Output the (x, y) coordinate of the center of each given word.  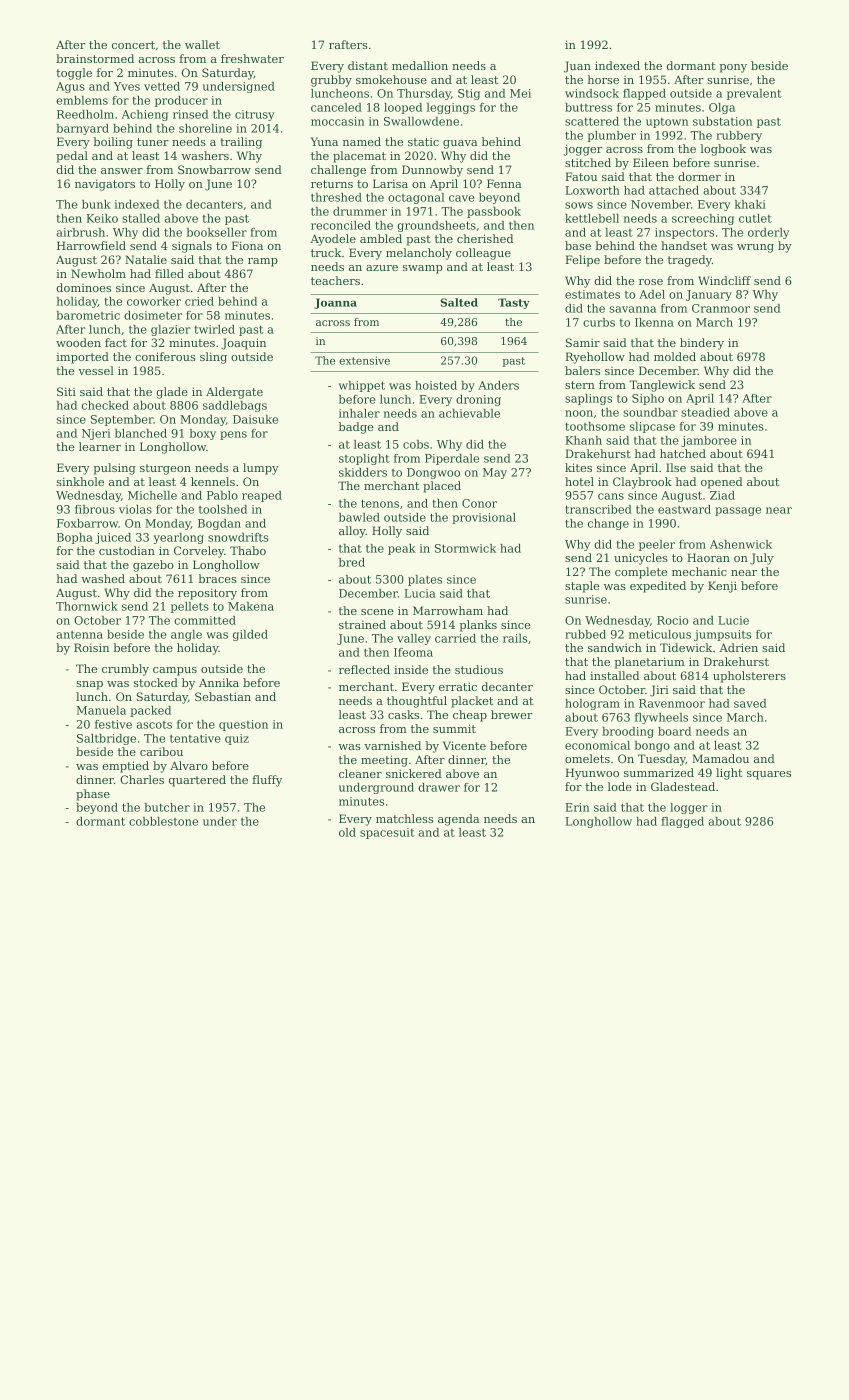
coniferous (165, 356)
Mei (520, 93)
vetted (162, 86)
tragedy (690, 261)
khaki (750, 204)
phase (93, 795)
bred (352, 562)
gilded (250, 635)
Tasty (514, 303)
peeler (657, 545)
